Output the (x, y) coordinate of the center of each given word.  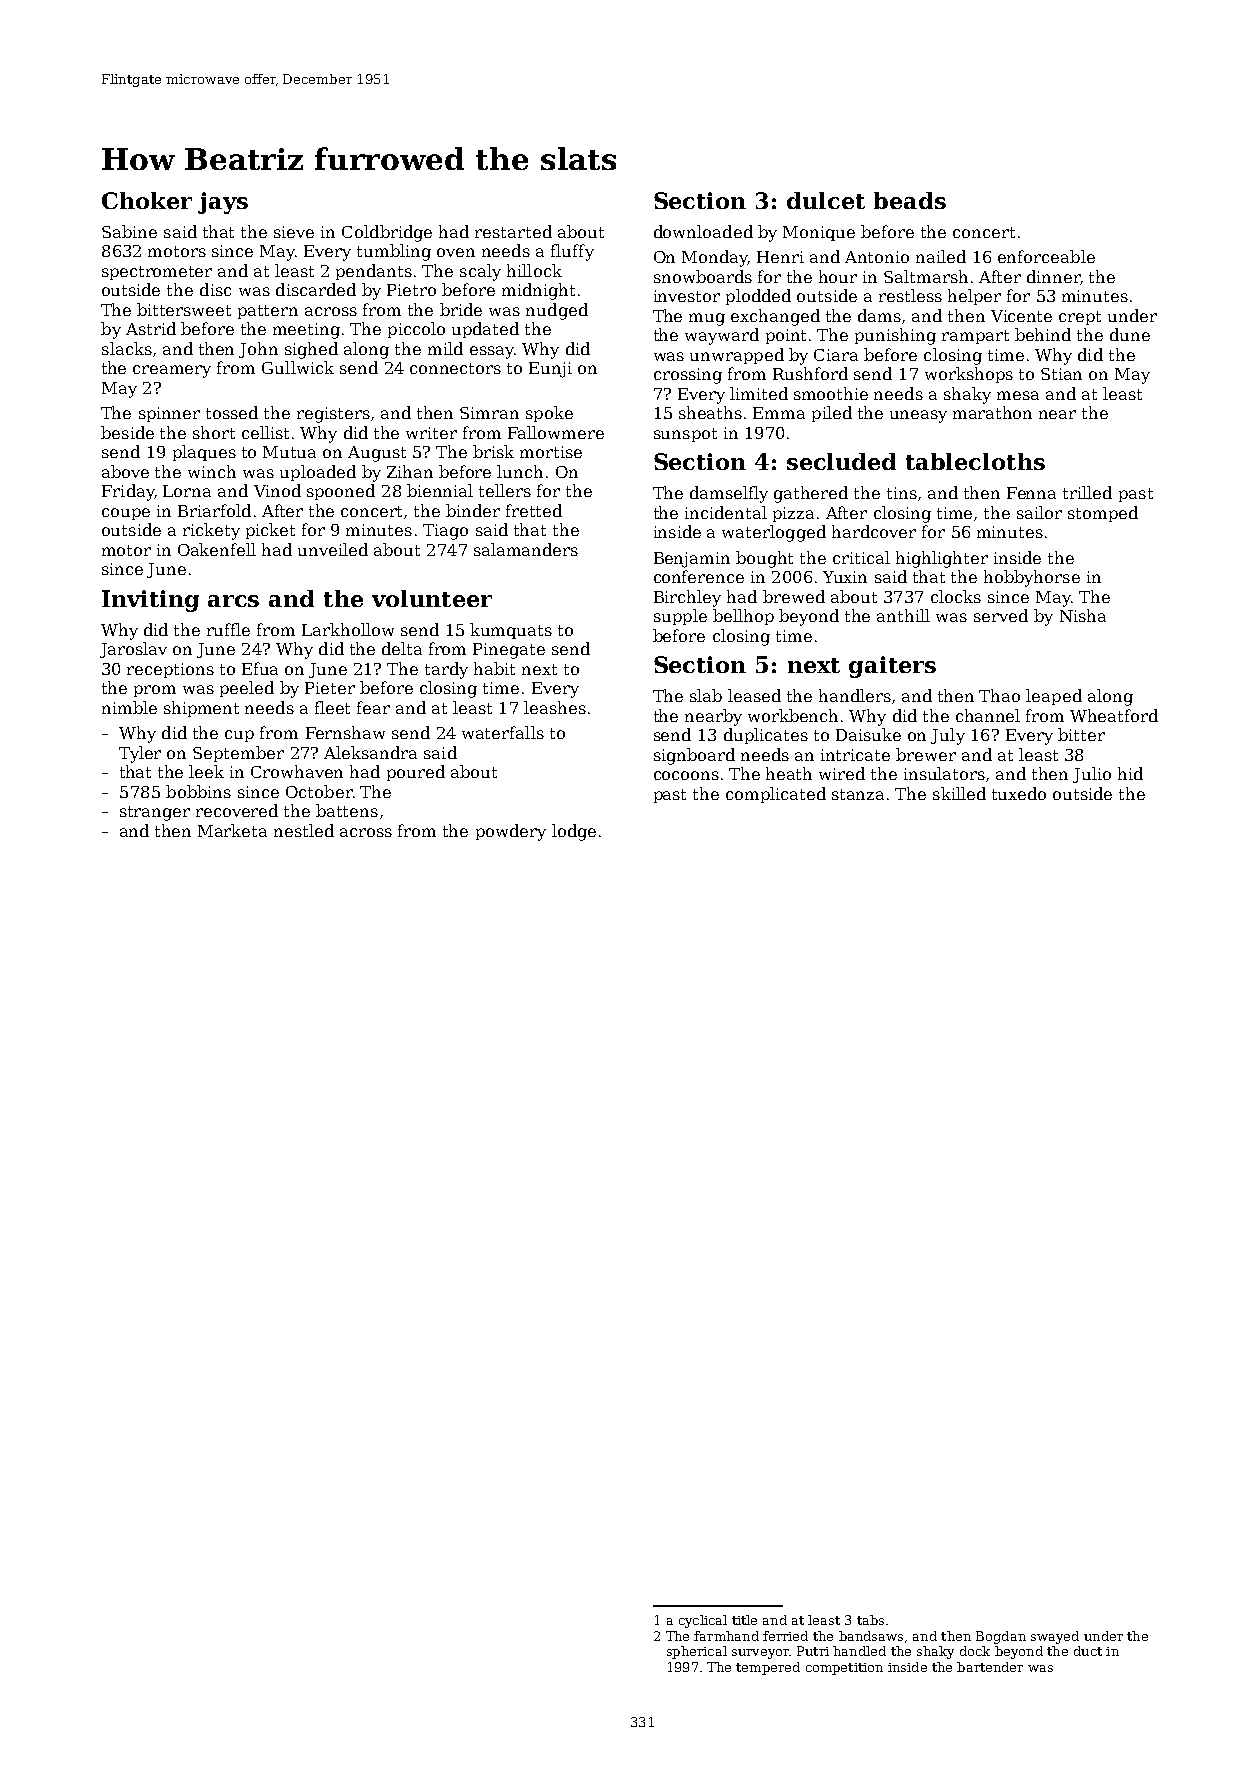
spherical (697, 1652)
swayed (1055, 1637)
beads (910, 200)
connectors (455, 368)
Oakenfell (217, 549)
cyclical (703, 1621)
